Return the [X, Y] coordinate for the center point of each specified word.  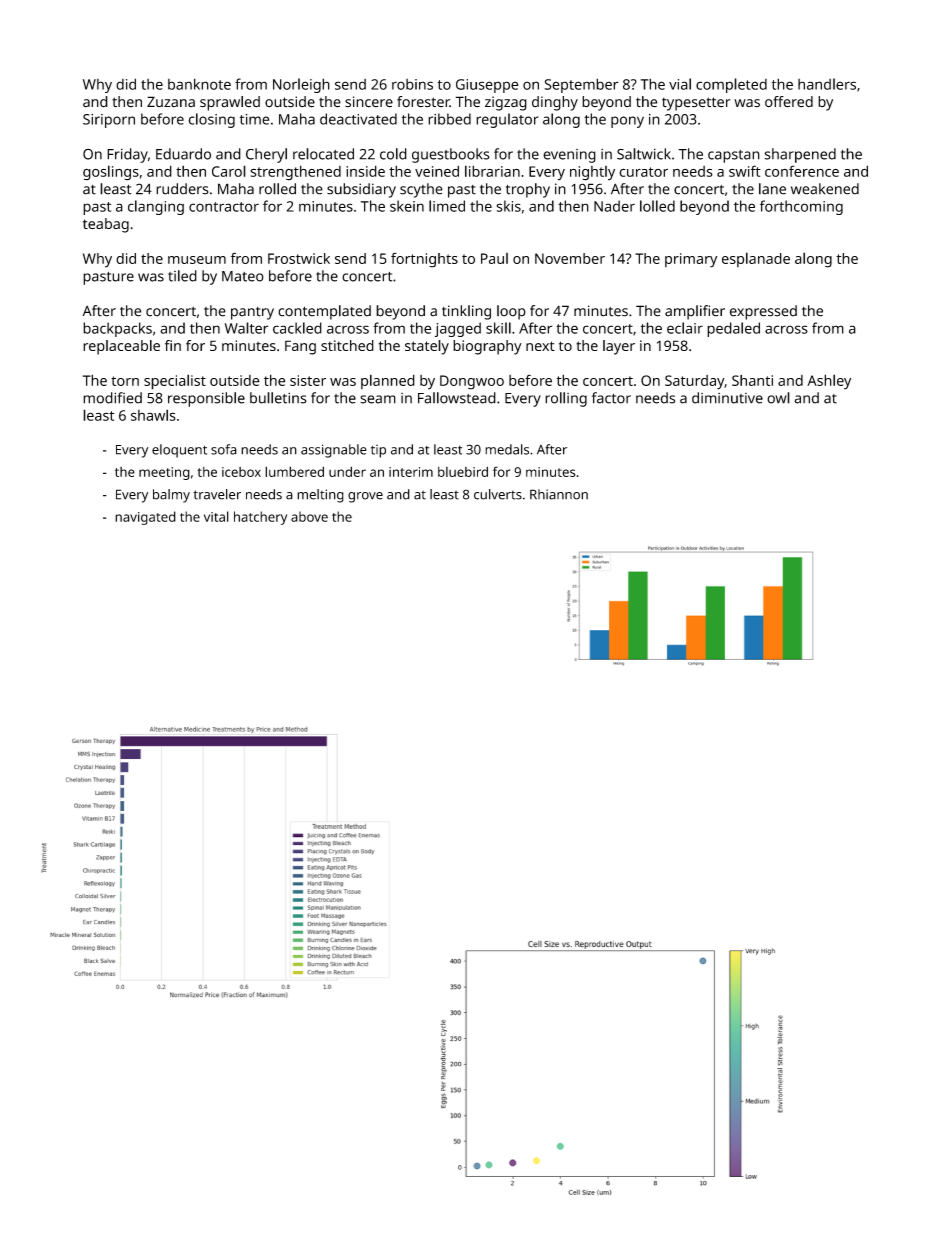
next [540, 346]
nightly [592, 173]
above [309, 516]
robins [412, 84]
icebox [241, 472]
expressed [763, 312]
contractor [224, 207]
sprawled [230, 103]
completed [731, 85]
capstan [734, 156]
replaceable [121, 347]
